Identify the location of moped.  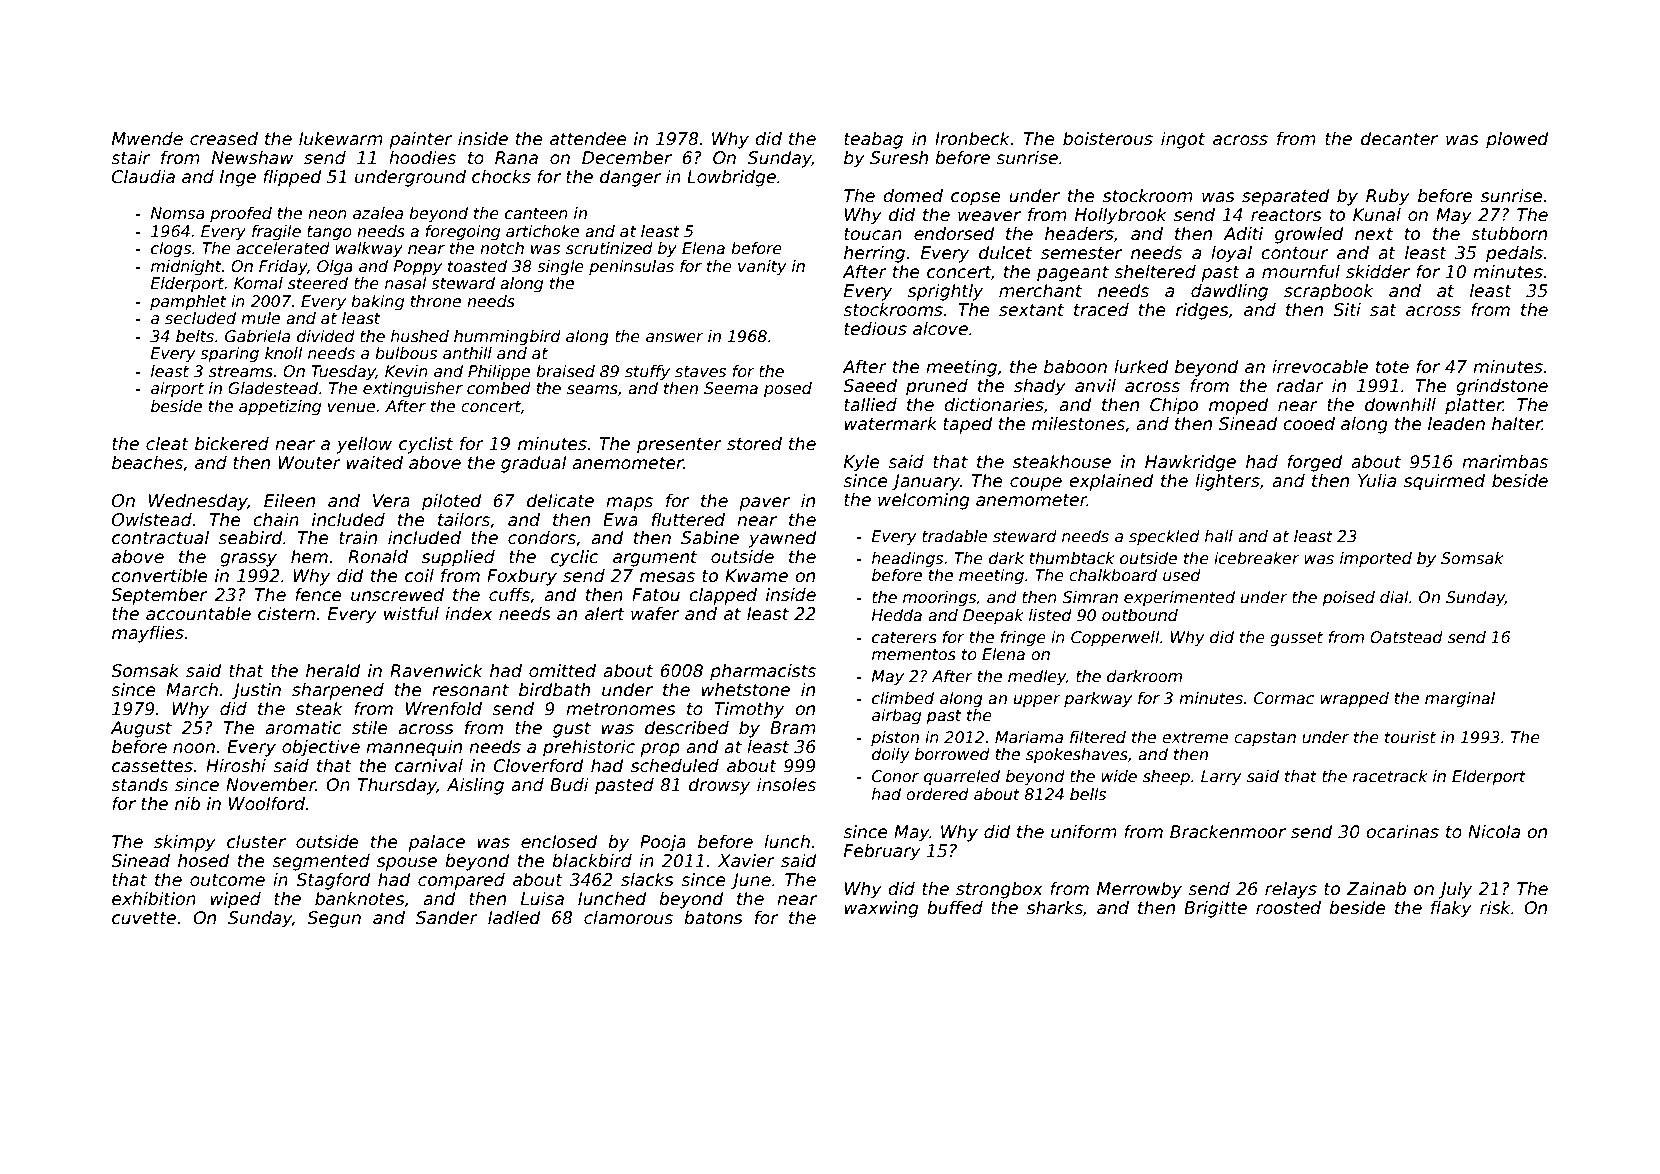
(1239, 406).
